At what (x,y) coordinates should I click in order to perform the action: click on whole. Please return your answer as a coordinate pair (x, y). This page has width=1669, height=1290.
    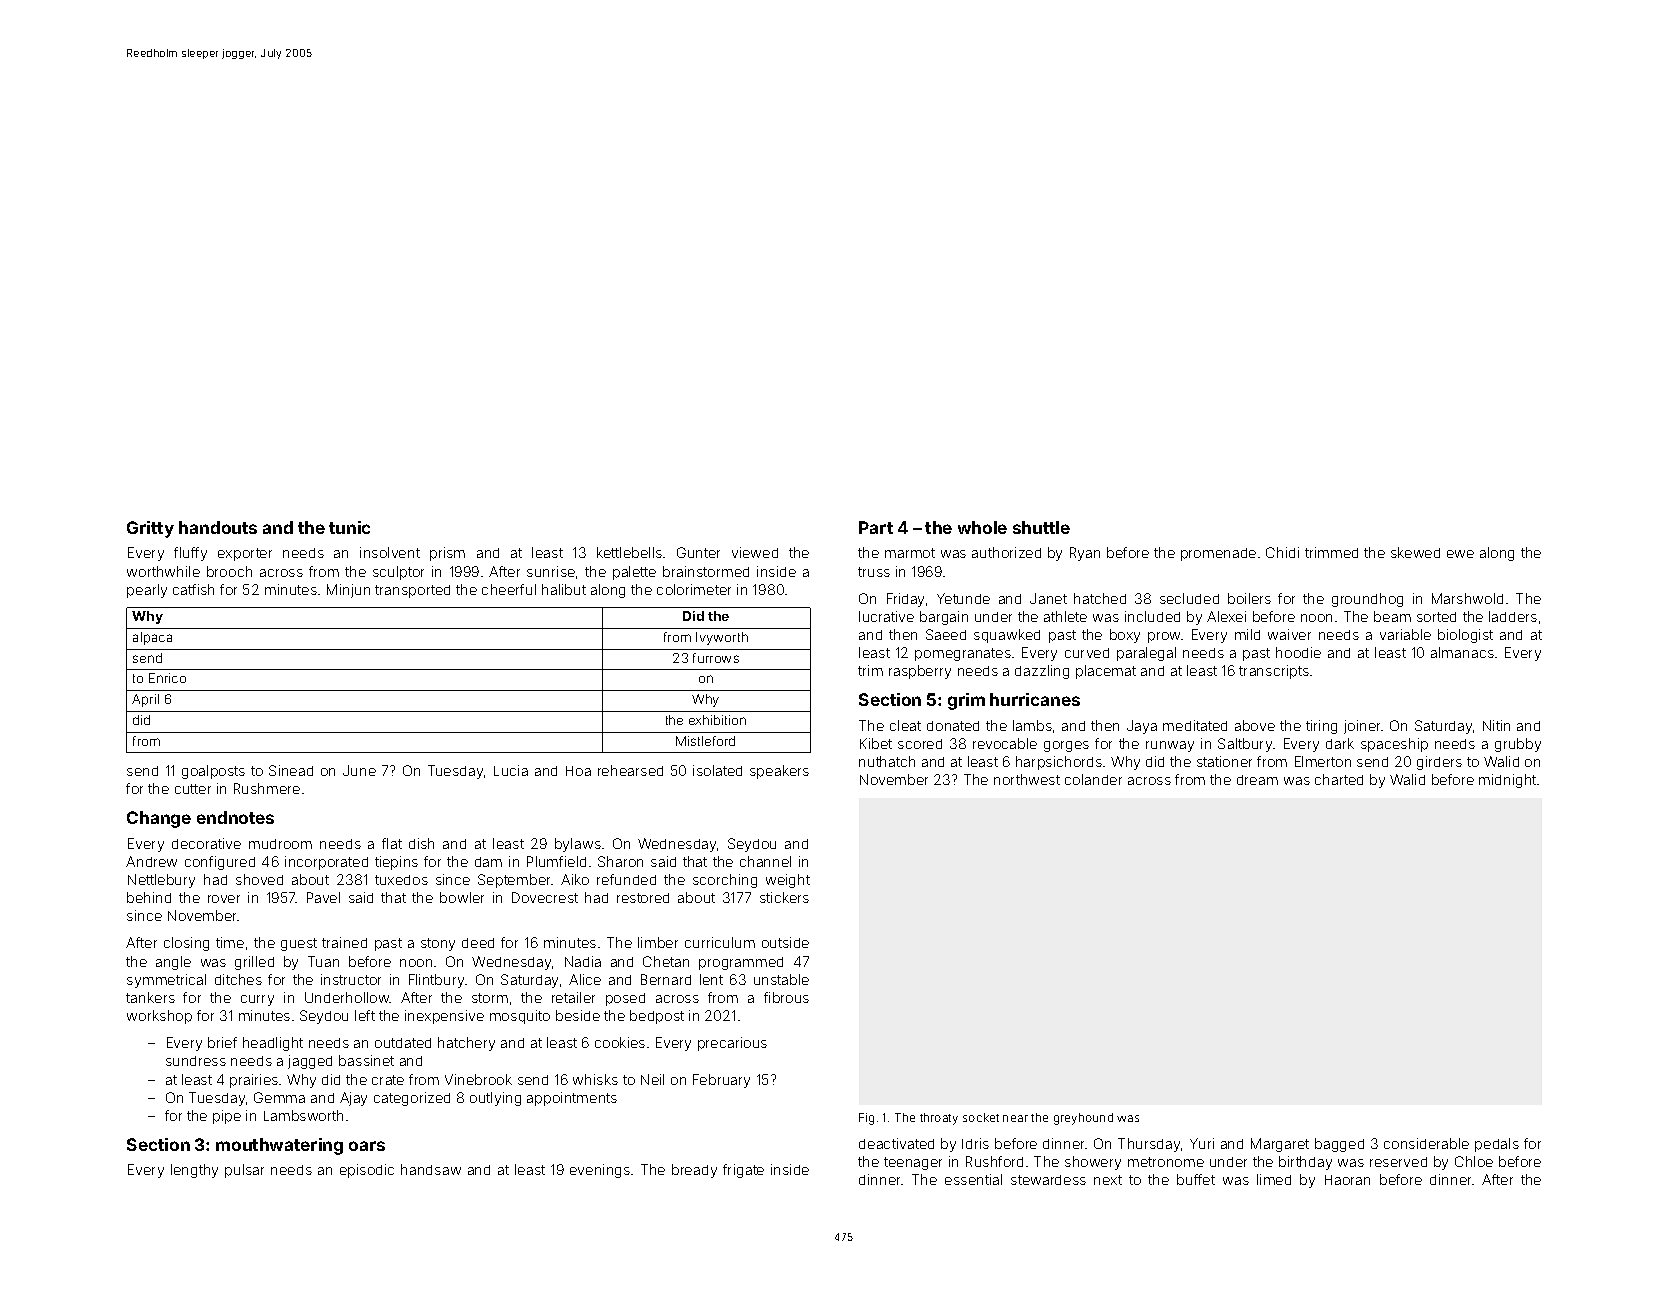
    Looking at the image, I should click on (982, 527).
